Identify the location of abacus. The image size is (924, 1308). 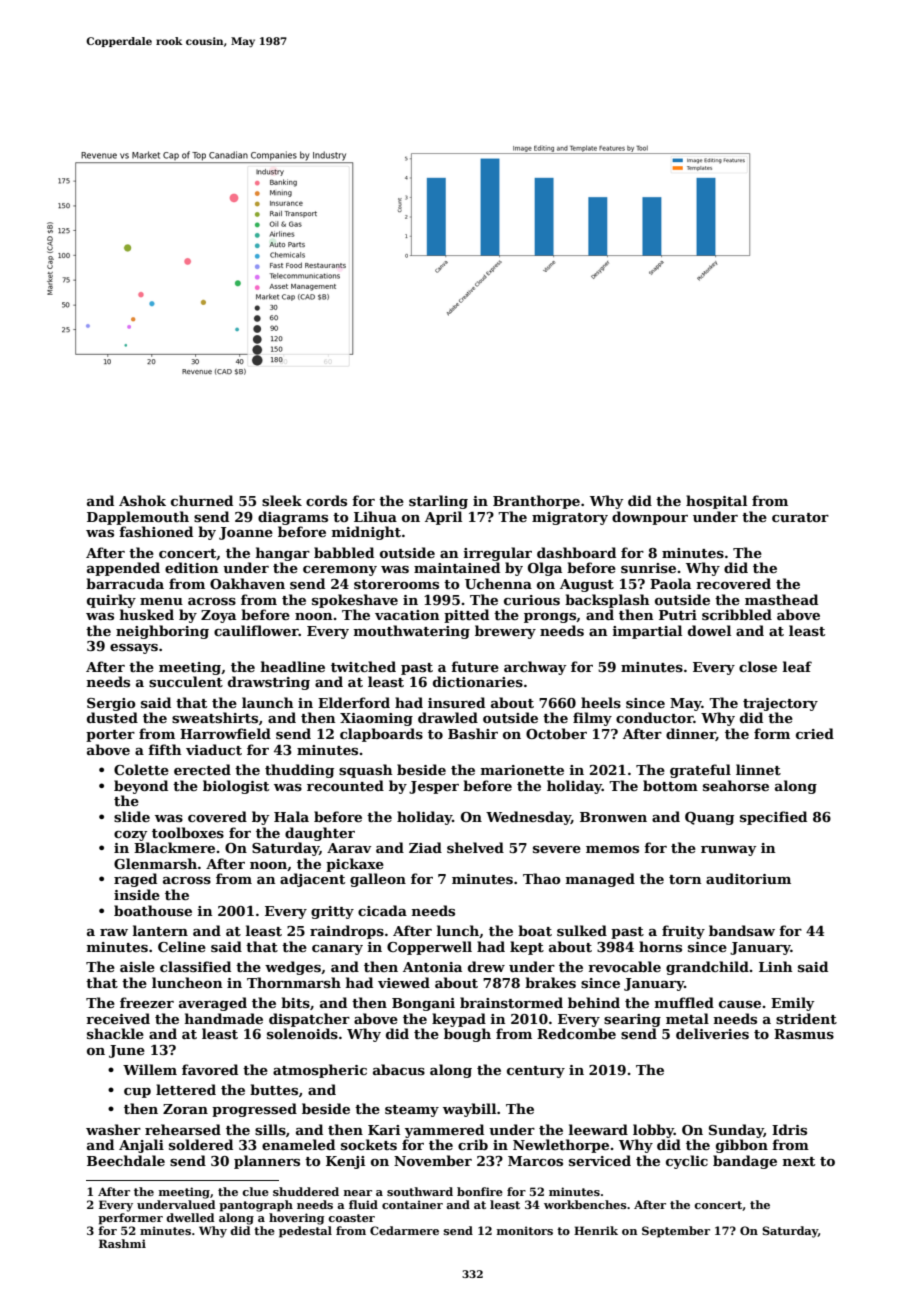
(399, 1069).
